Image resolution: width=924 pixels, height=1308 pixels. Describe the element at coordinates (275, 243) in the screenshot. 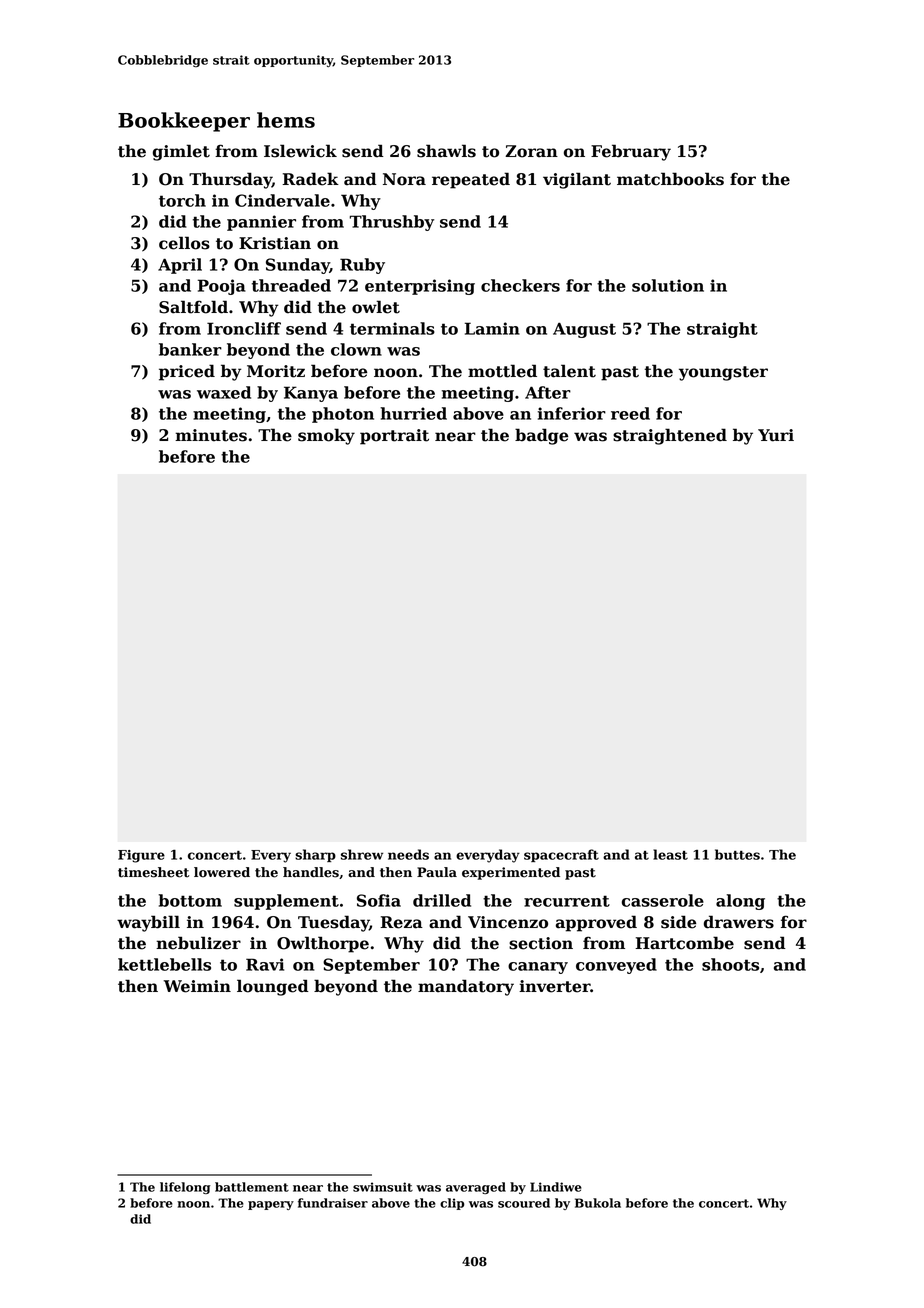

I see `Kristian` at that location.
